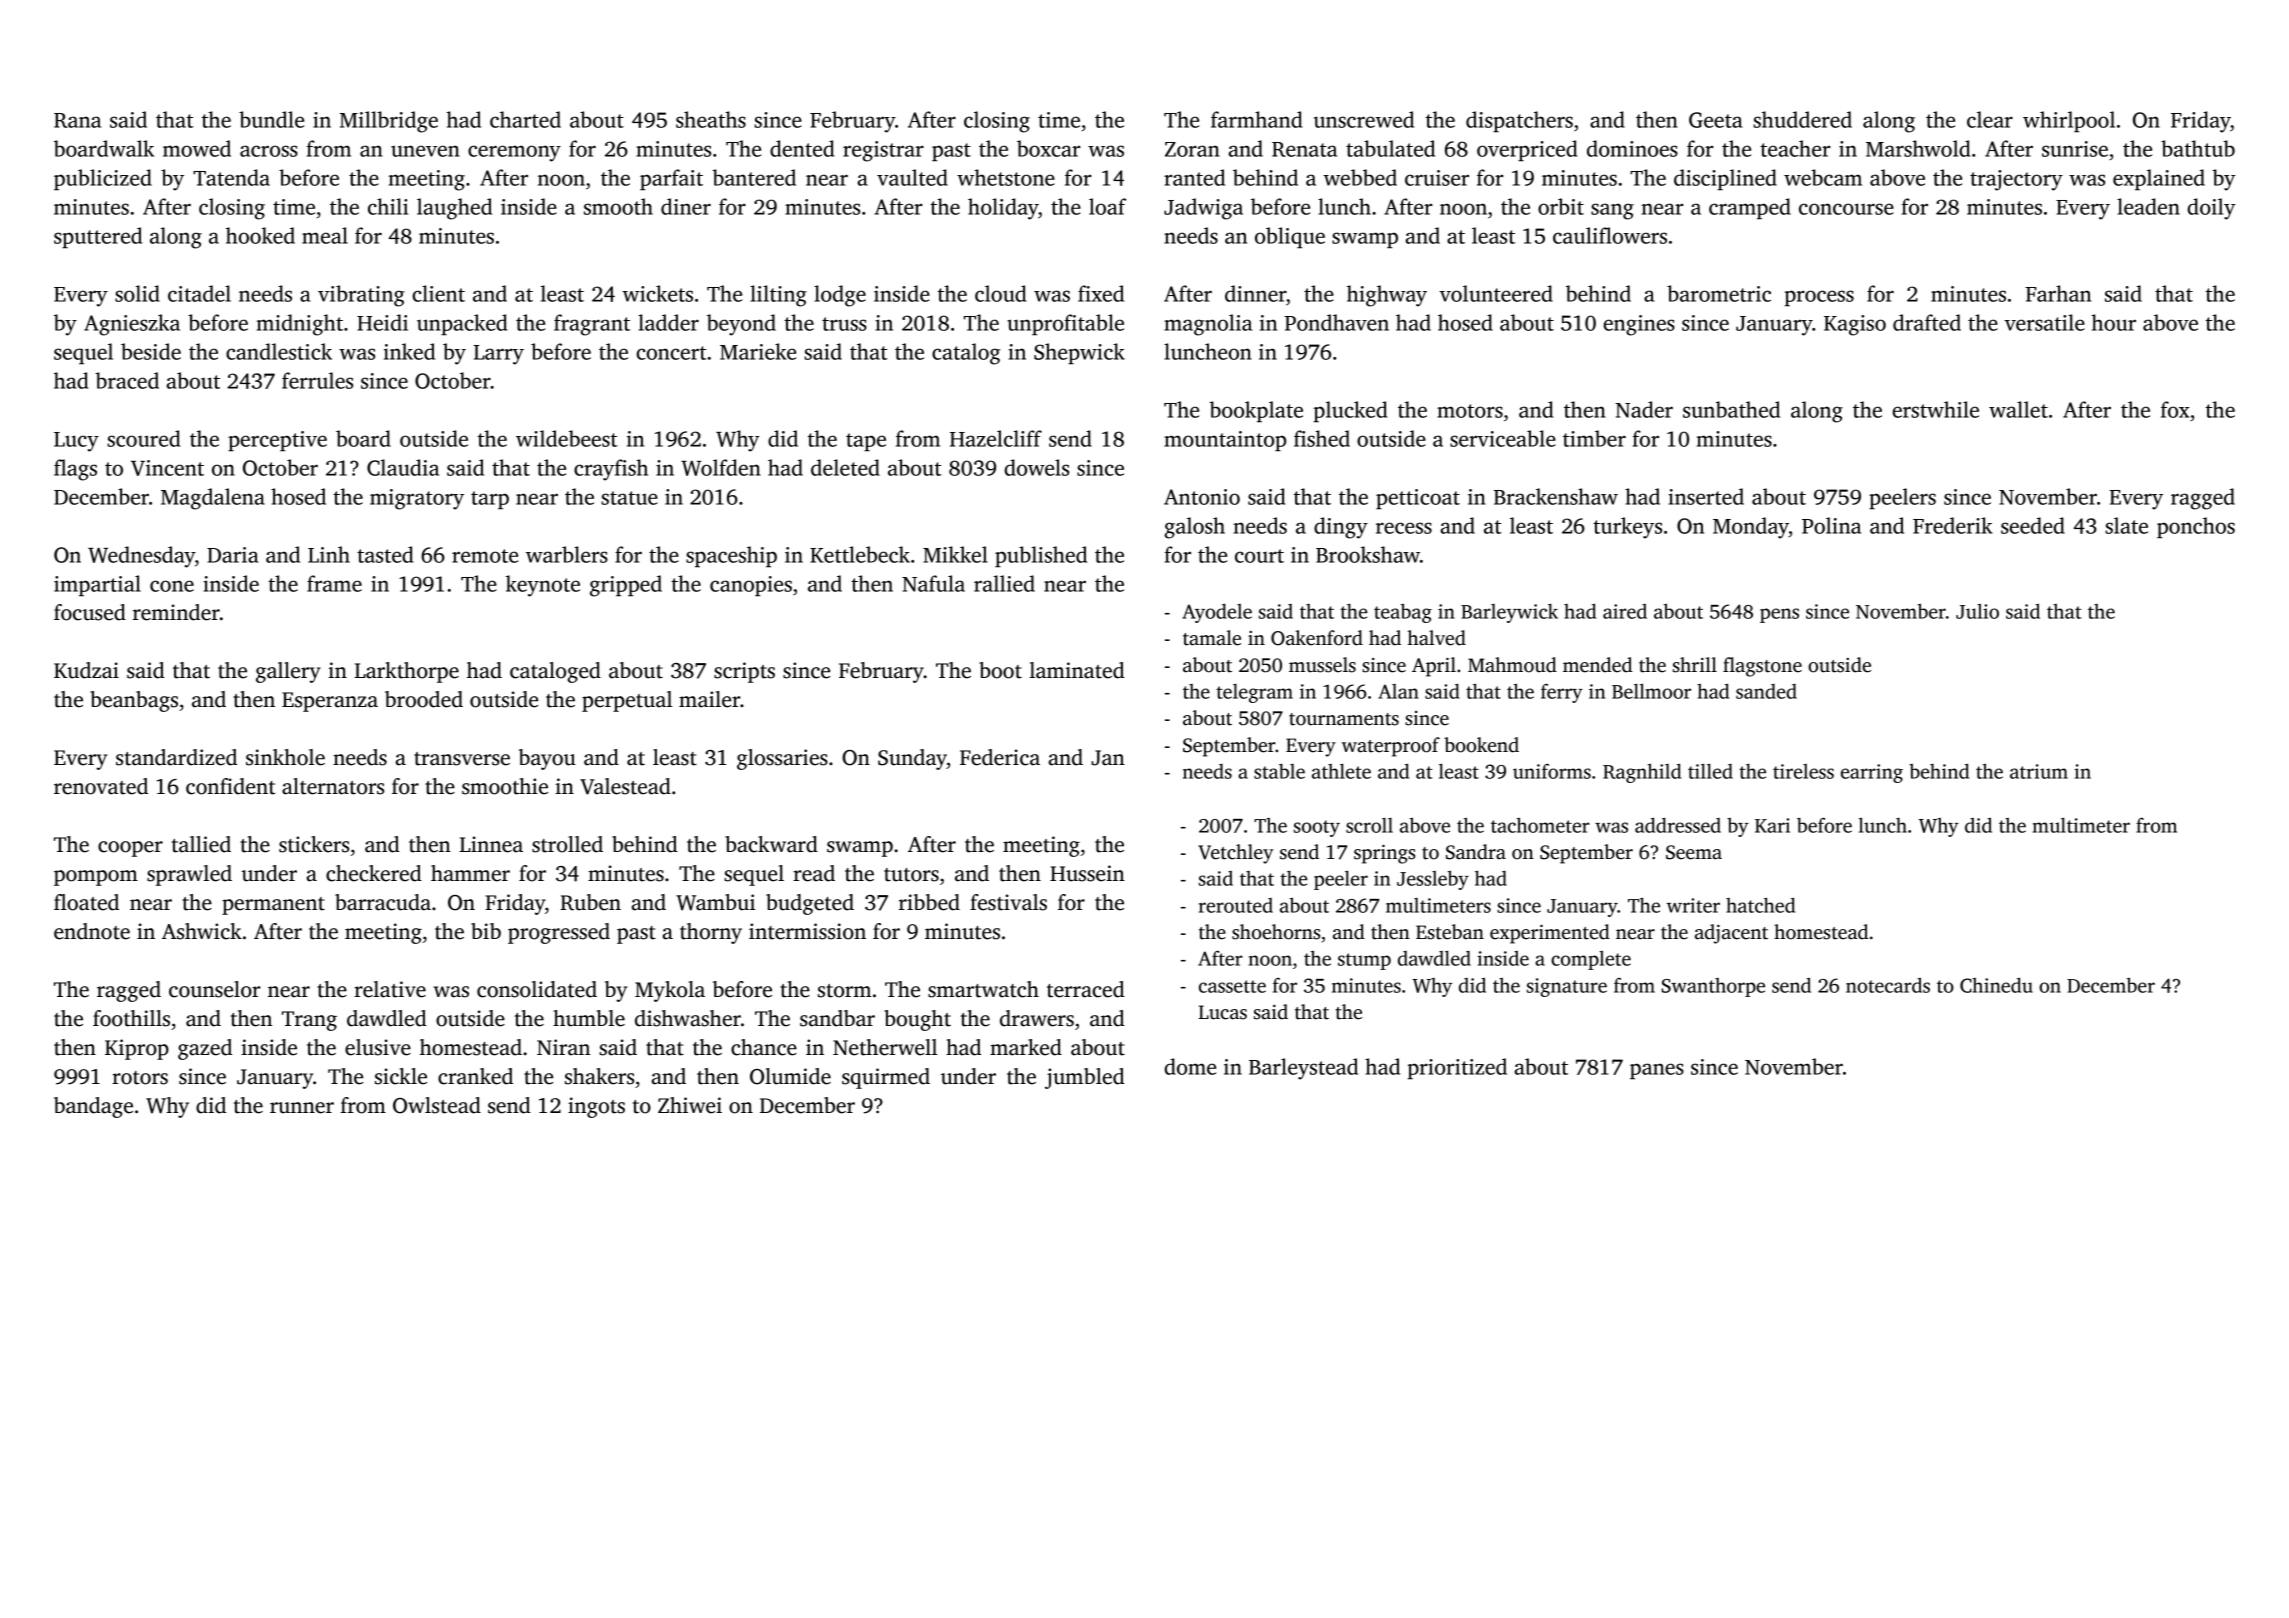 The width and height of the document is (2289, 1618). I want to click on bayou, so click(547, 759).
